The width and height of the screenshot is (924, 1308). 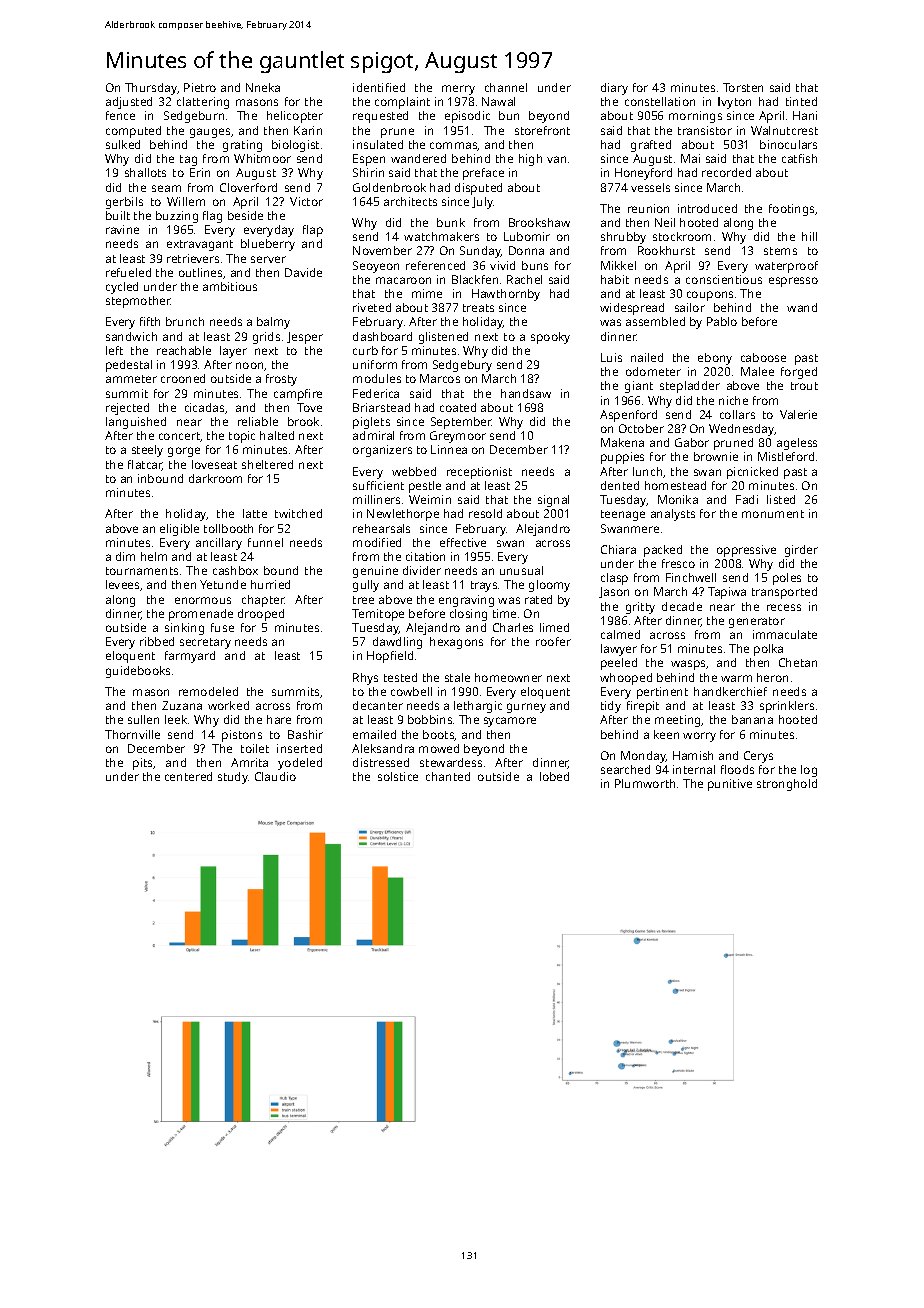 I want to click on unusual, so click(x=521, y=570).
